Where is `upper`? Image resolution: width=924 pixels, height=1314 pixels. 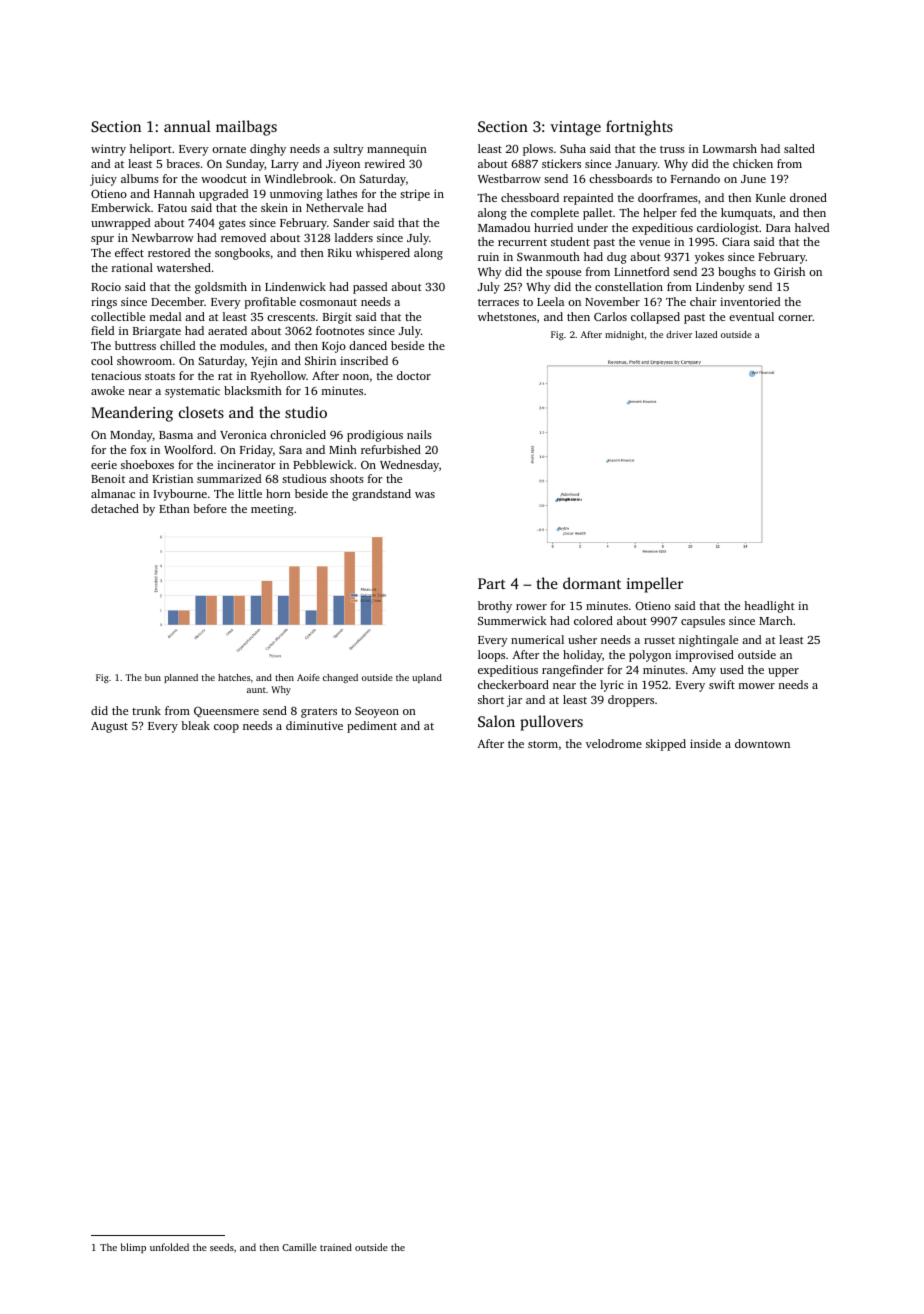
upper is located at coordinates (783, 672).
